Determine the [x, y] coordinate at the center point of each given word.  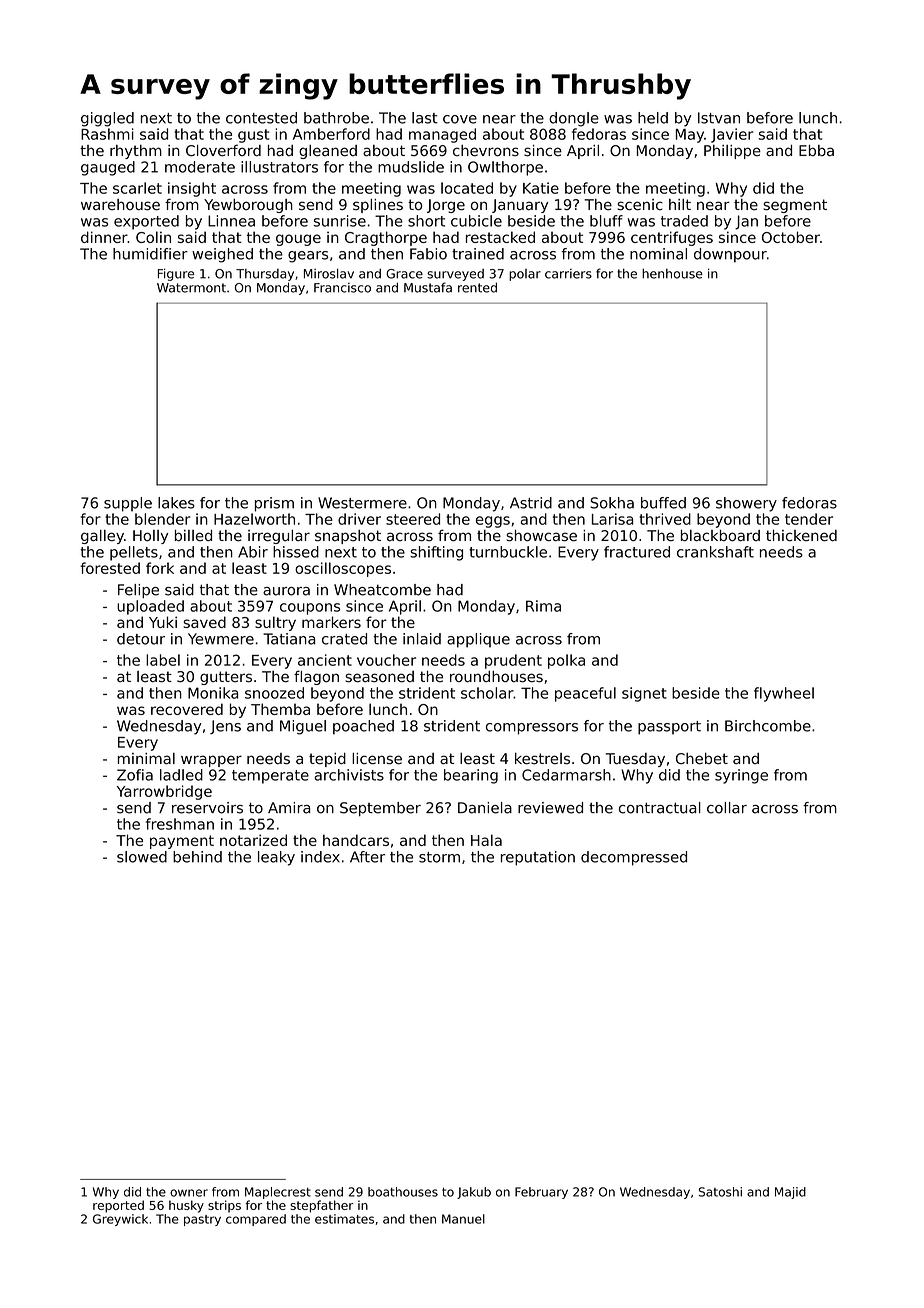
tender [809, 519]
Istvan [719, 118]
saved [204, 622]
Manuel [463, 1219]
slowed [142, 857]
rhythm [136, 152]
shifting [436, 553]
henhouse [672, 273]
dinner [104, 237]
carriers [568, 274]
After [367, 857]
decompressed [634, 858]
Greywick [120, 1220]
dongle [574, 119]
